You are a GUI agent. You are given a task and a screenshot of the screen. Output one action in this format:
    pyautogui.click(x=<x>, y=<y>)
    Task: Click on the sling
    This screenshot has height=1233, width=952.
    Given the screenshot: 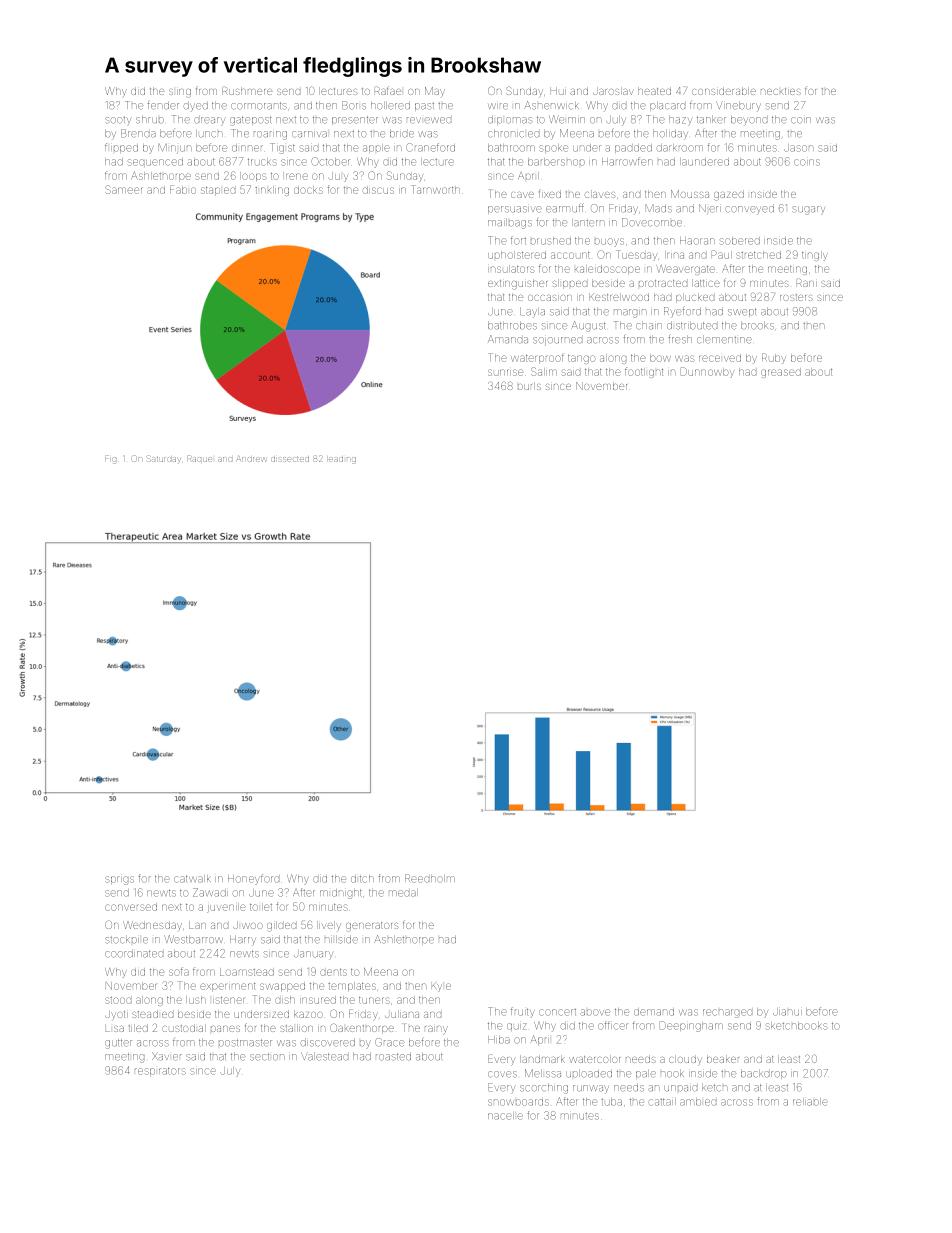 What is the action you would take?
    pyautogui.click(x=180, y=93)
